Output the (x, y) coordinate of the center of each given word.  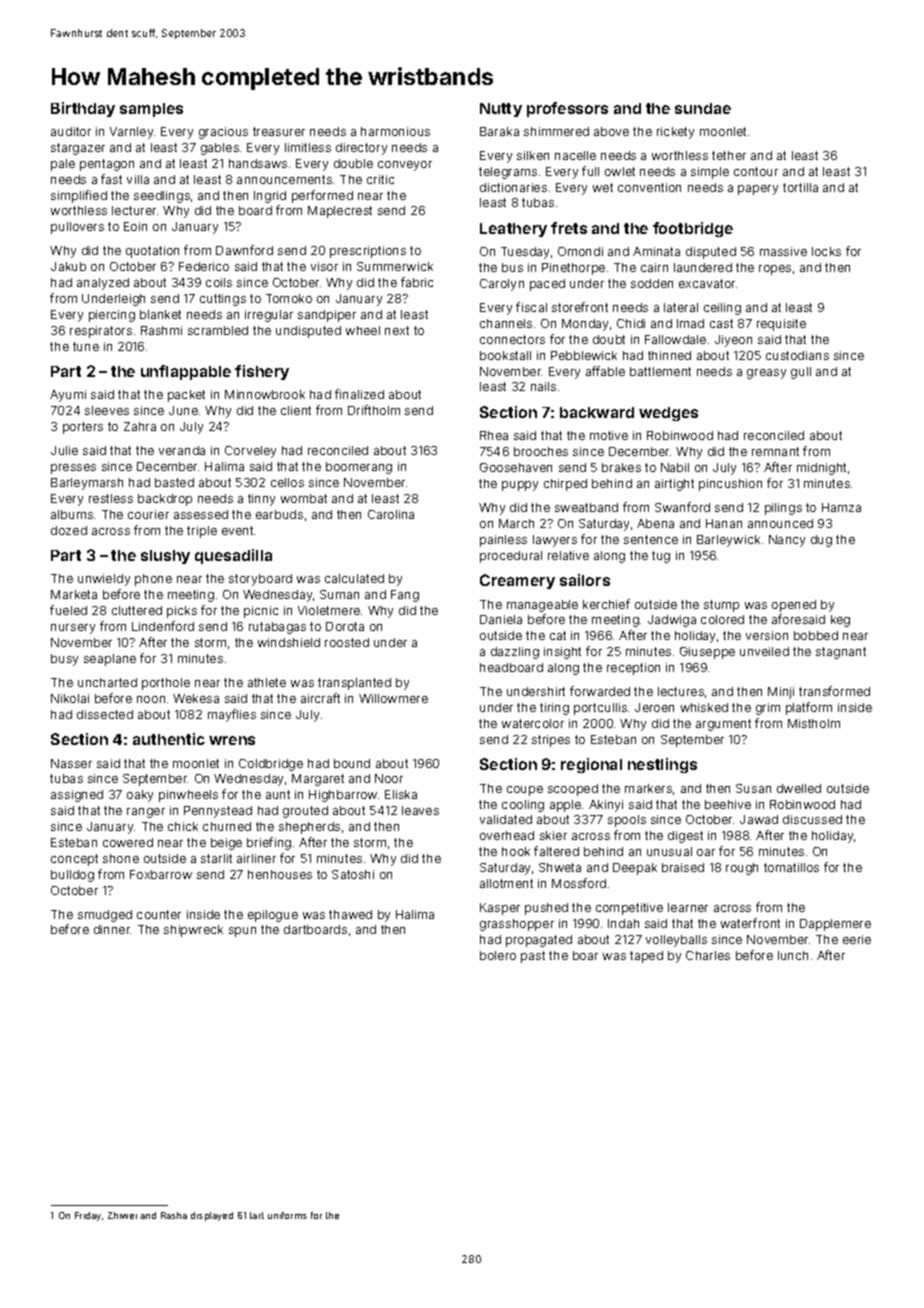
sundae (703, 108)
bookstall (505, 355)
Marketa (74, 594)
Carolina (391, 514)
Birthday (83, 109)
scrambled (218, 330)
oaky (140, 796)
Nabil (675, 467)
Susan (753, 788)
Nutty (501, 110)
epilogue (273, 916)
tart (257, 1215)
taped (646, 957)
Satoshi (353, 874)
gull (801, 373)
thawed (350, 914)
